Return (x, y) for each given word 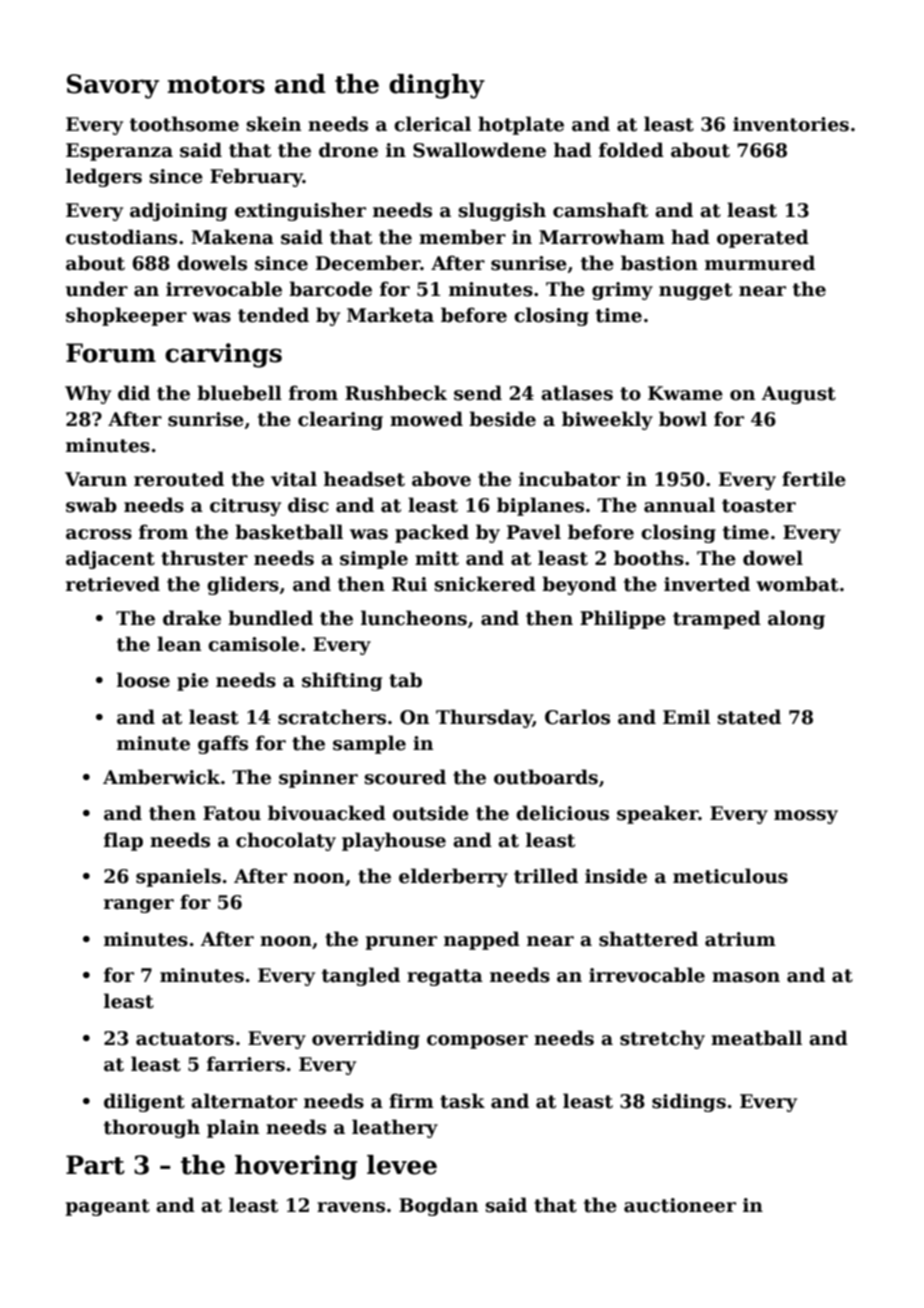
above (441, 479)
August (799, 395)
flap (123, 841)
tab (405, 680)
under (97, 289)
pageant (107, 1207)
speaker (657, 814)
